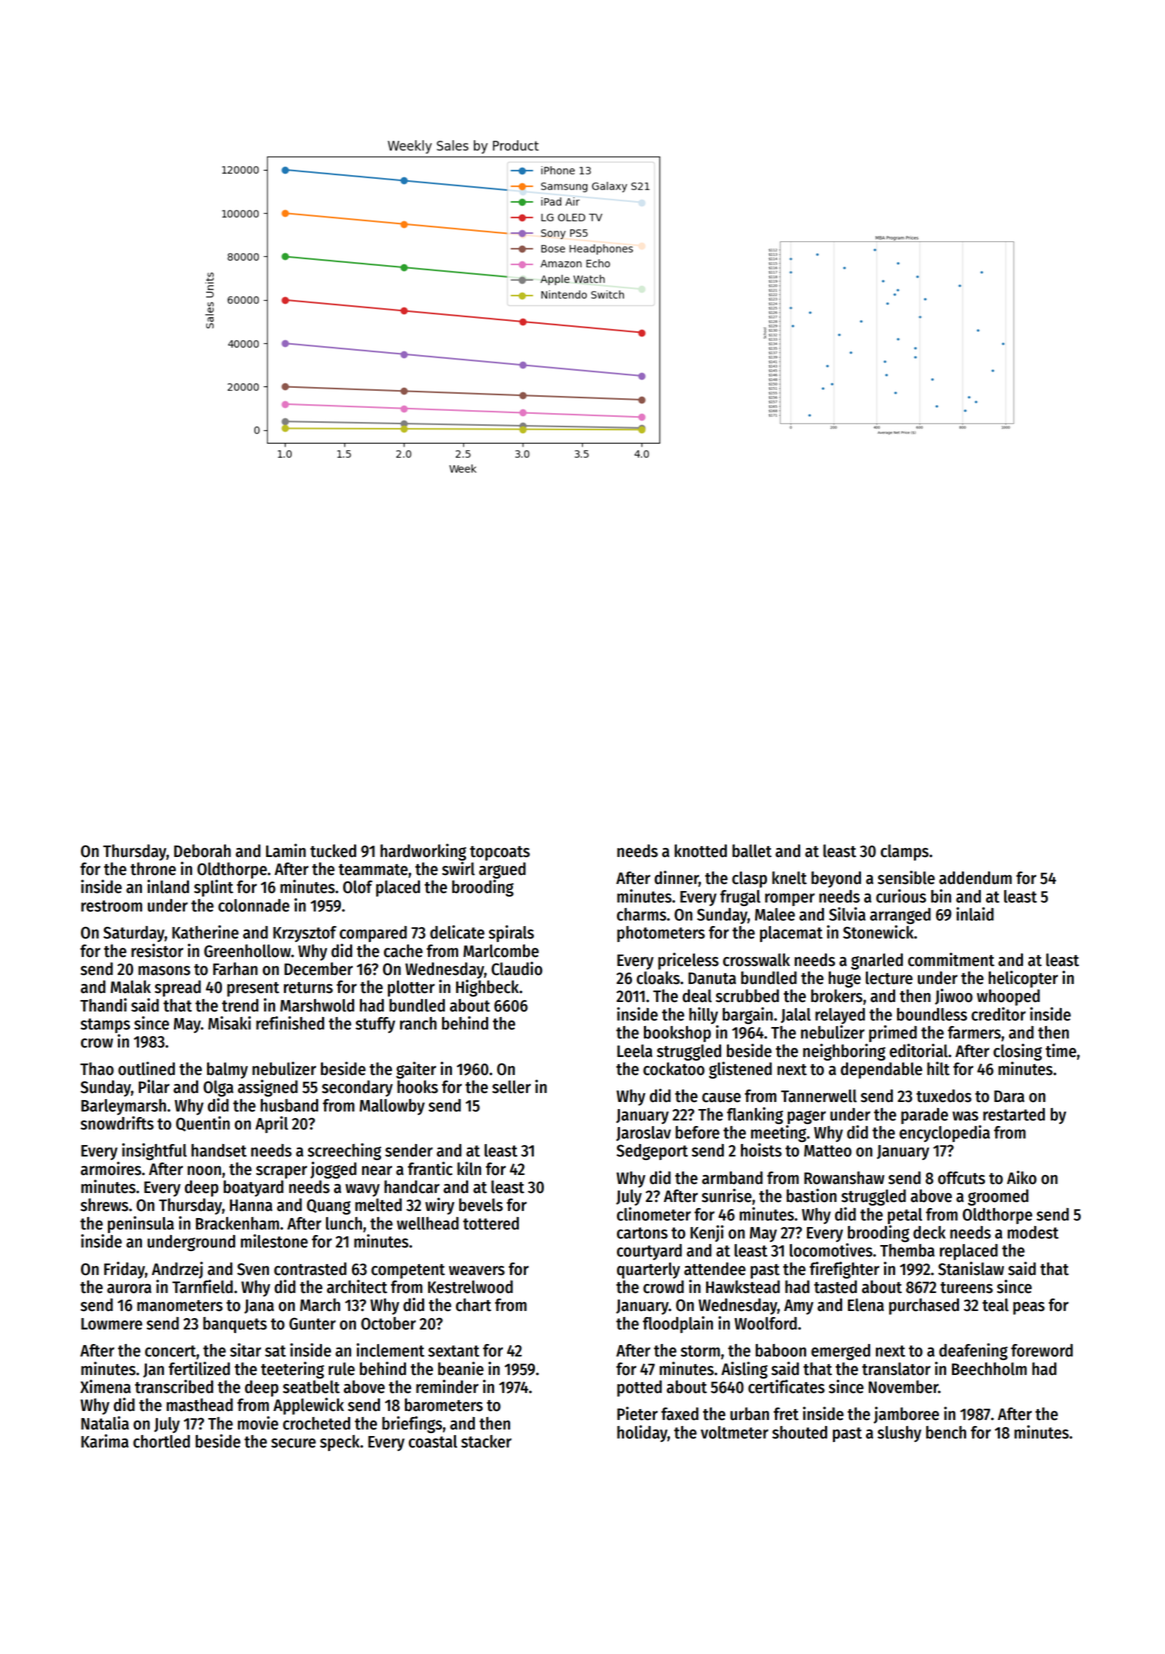  Describe the element at coordinates (703, 1015) in the screenshot. I see `hilly` at that location.
